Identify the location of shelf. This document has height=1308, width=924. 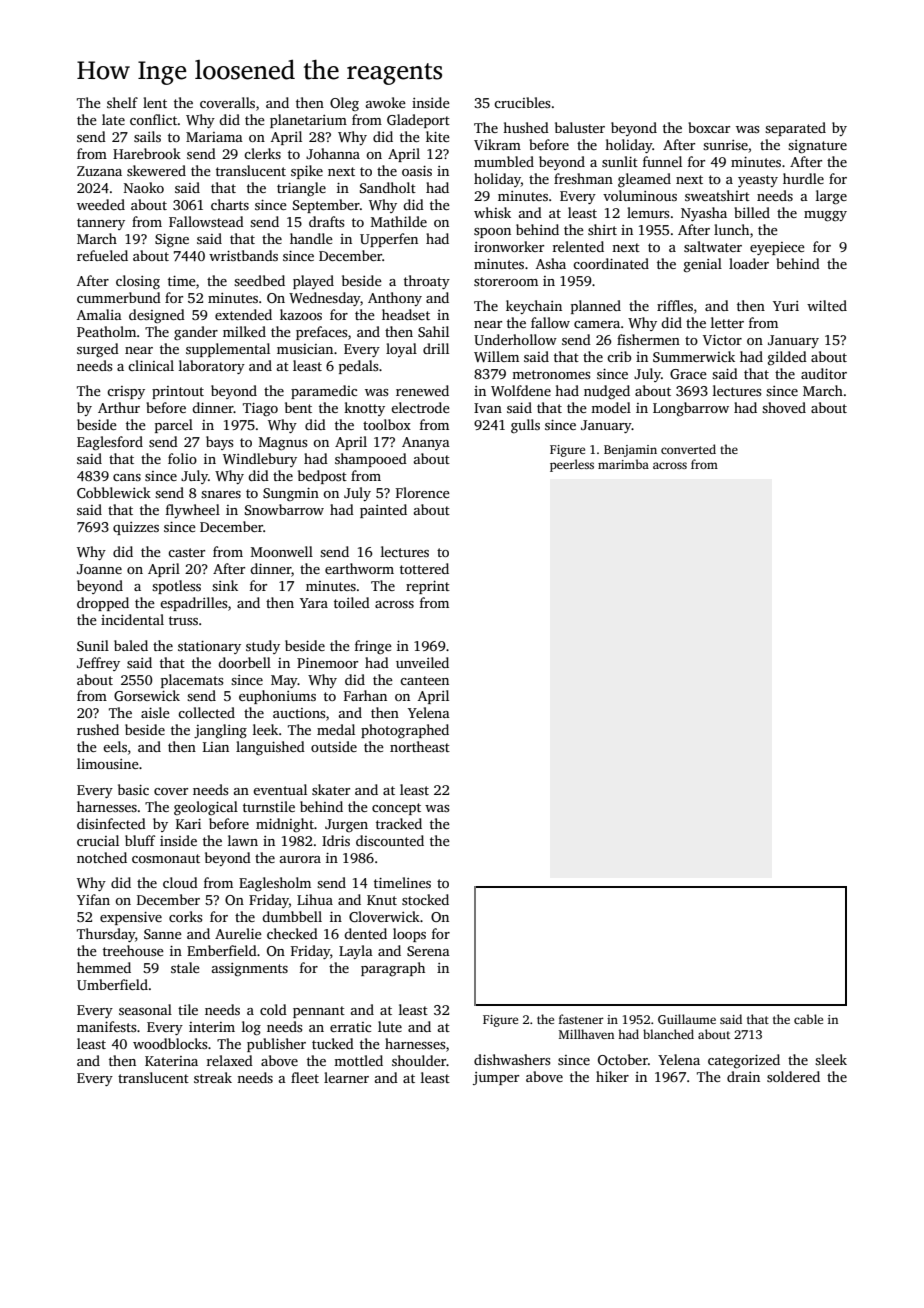
(122, 102).
